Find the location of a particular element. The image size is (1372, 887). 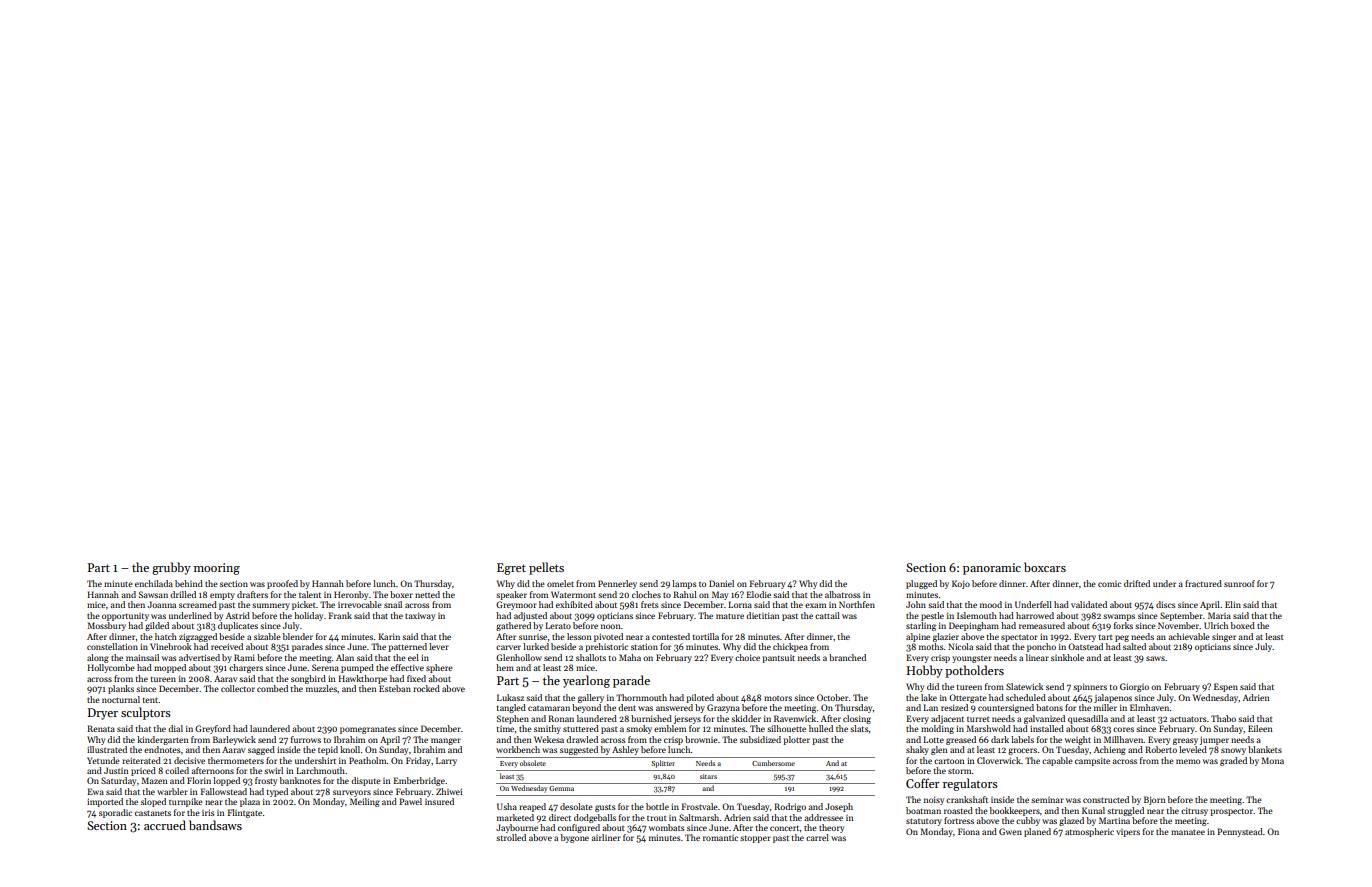

potholders is located at coordinates (974, 671).
